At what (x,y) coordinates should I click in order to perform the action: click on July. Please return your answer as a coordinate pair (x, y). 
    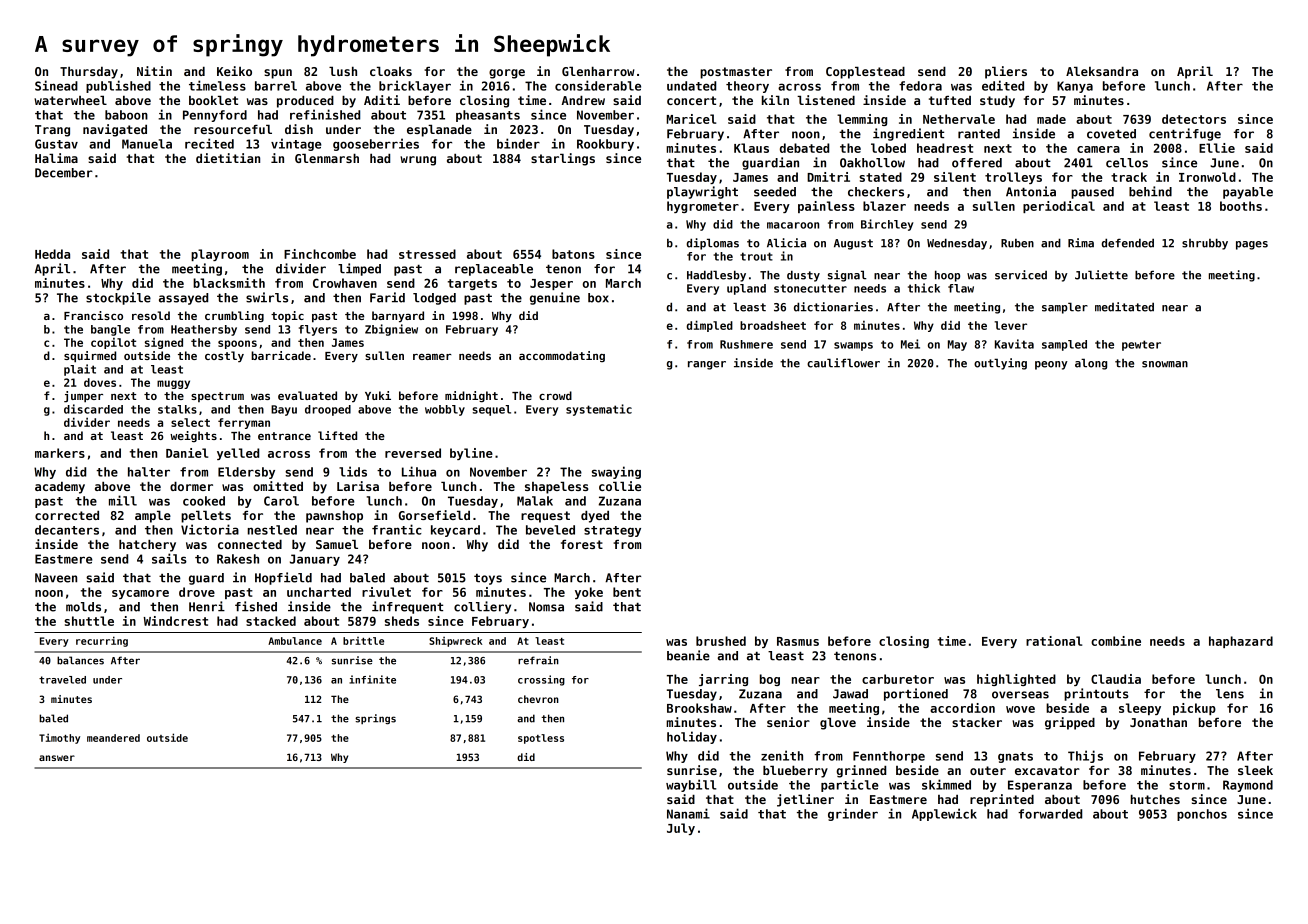
    Looking at the image, I should click on (681, 829).
